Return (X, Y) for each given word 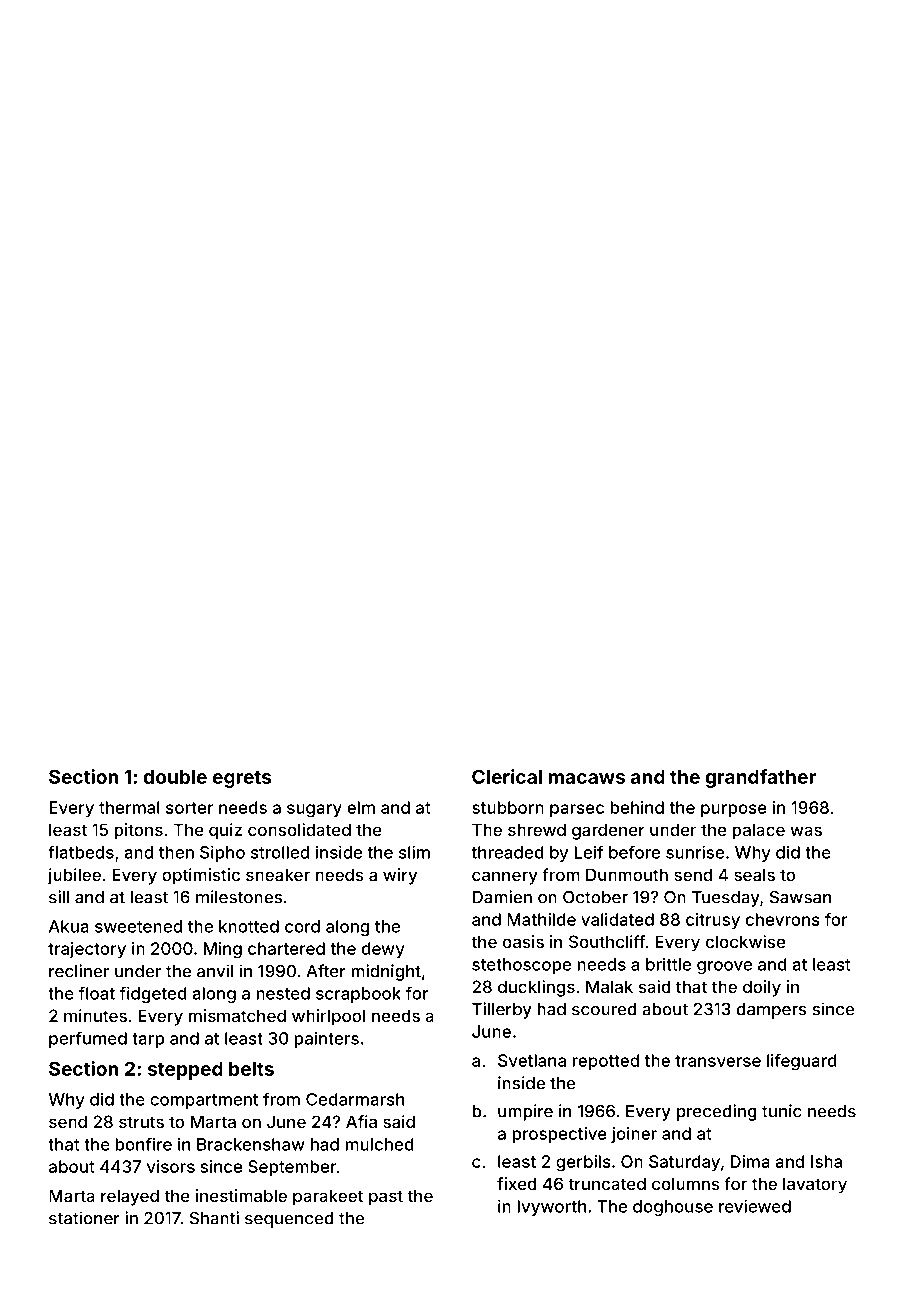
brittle (668, 964)
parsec (577, 810)
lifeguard (802, 1062)
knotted (249, 926)
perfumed (88, 1039)
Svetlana (532, 1060)
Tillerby (502, 1010)
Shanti (214, 1218)
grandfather (761, 778)
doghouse (673, 1208)
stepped (185, 1071)
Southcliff (607, 941)
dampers (772, 1011)
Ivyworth (551, 1208)
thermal (129, 807)
